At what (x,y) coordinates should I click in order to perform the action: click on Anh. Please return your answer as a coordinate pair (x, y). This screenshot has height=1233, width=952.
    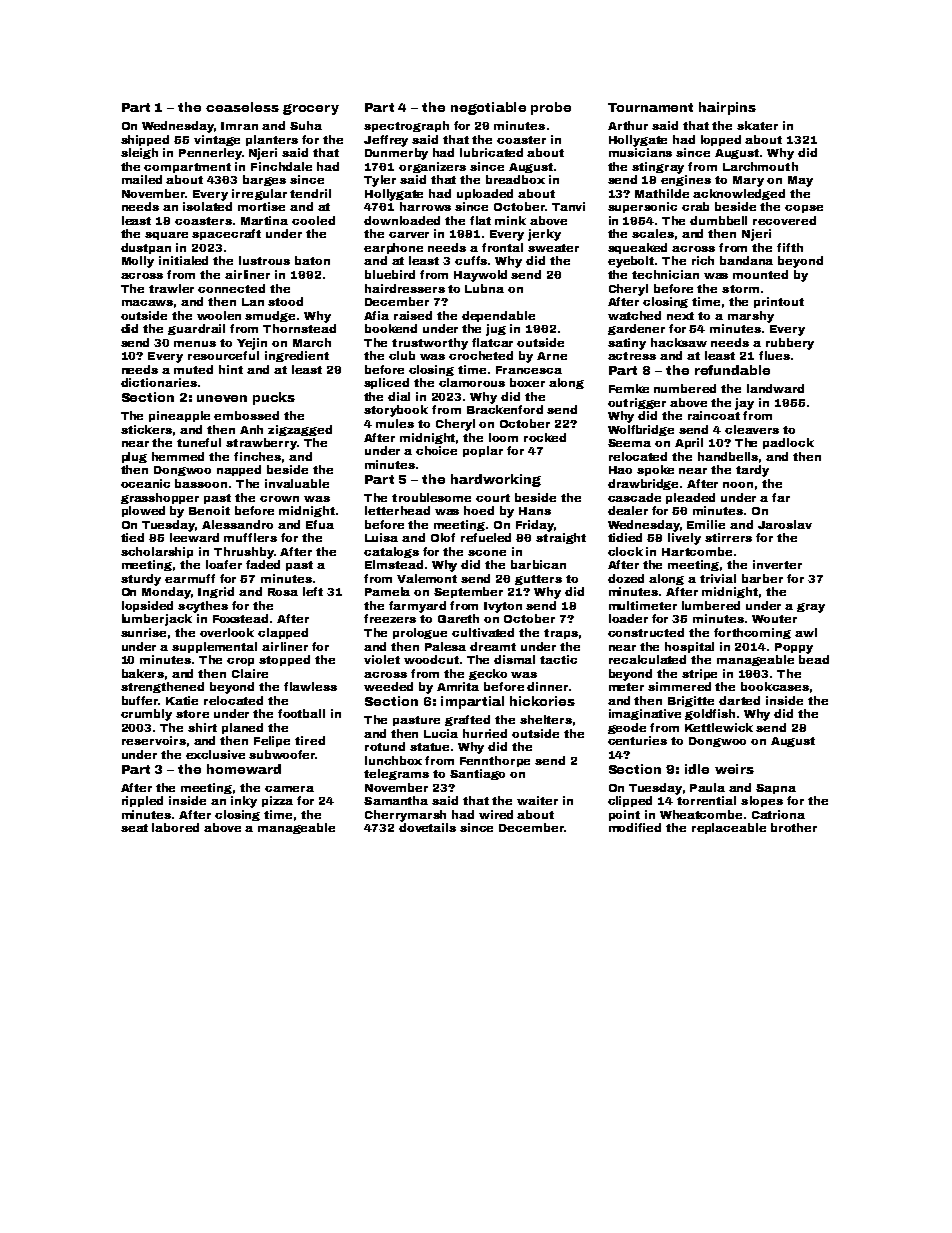
    Looking at the image, I should click on (251, 429).
